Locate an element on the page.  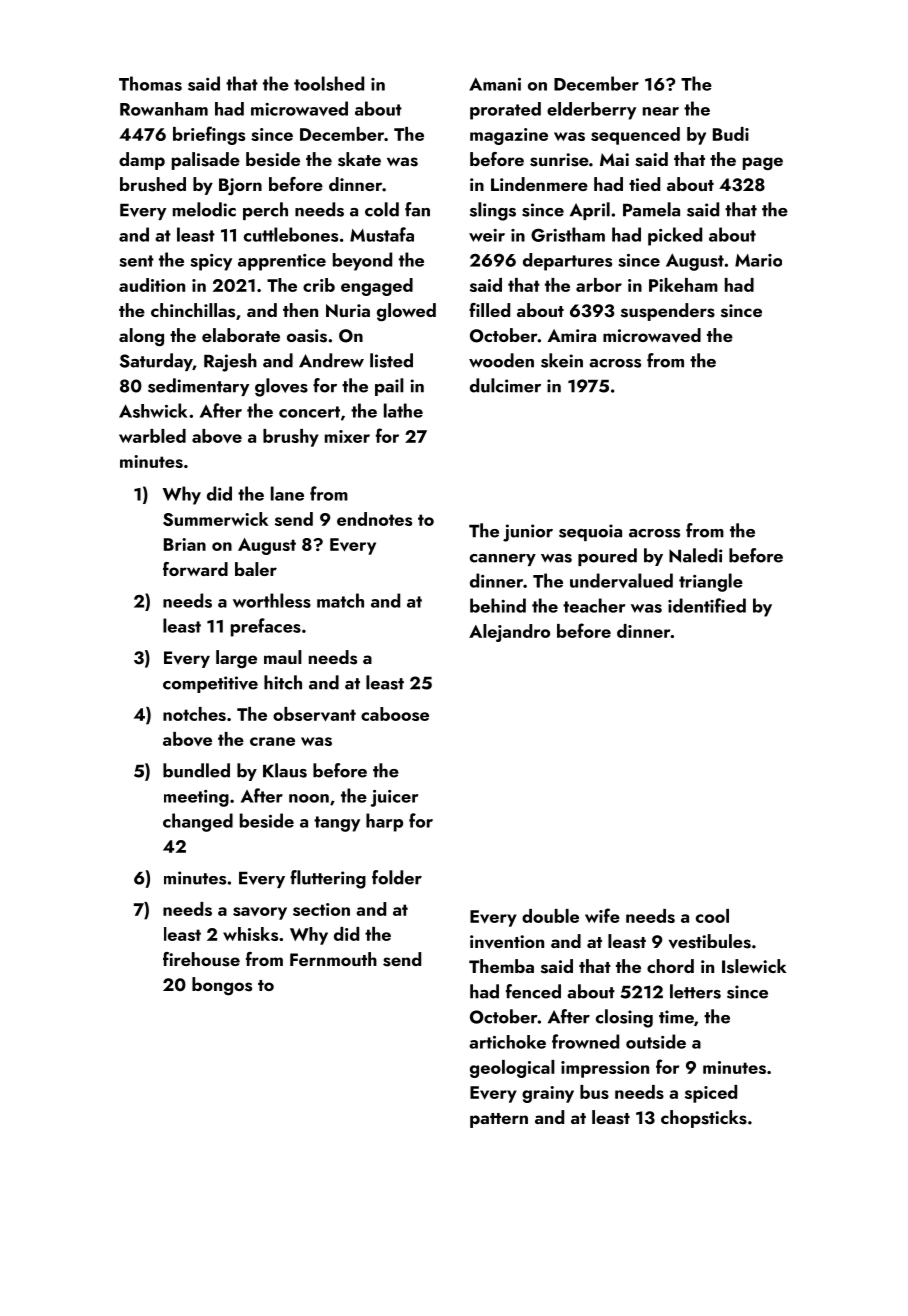
juicer is located at coordinates (394, 798).
